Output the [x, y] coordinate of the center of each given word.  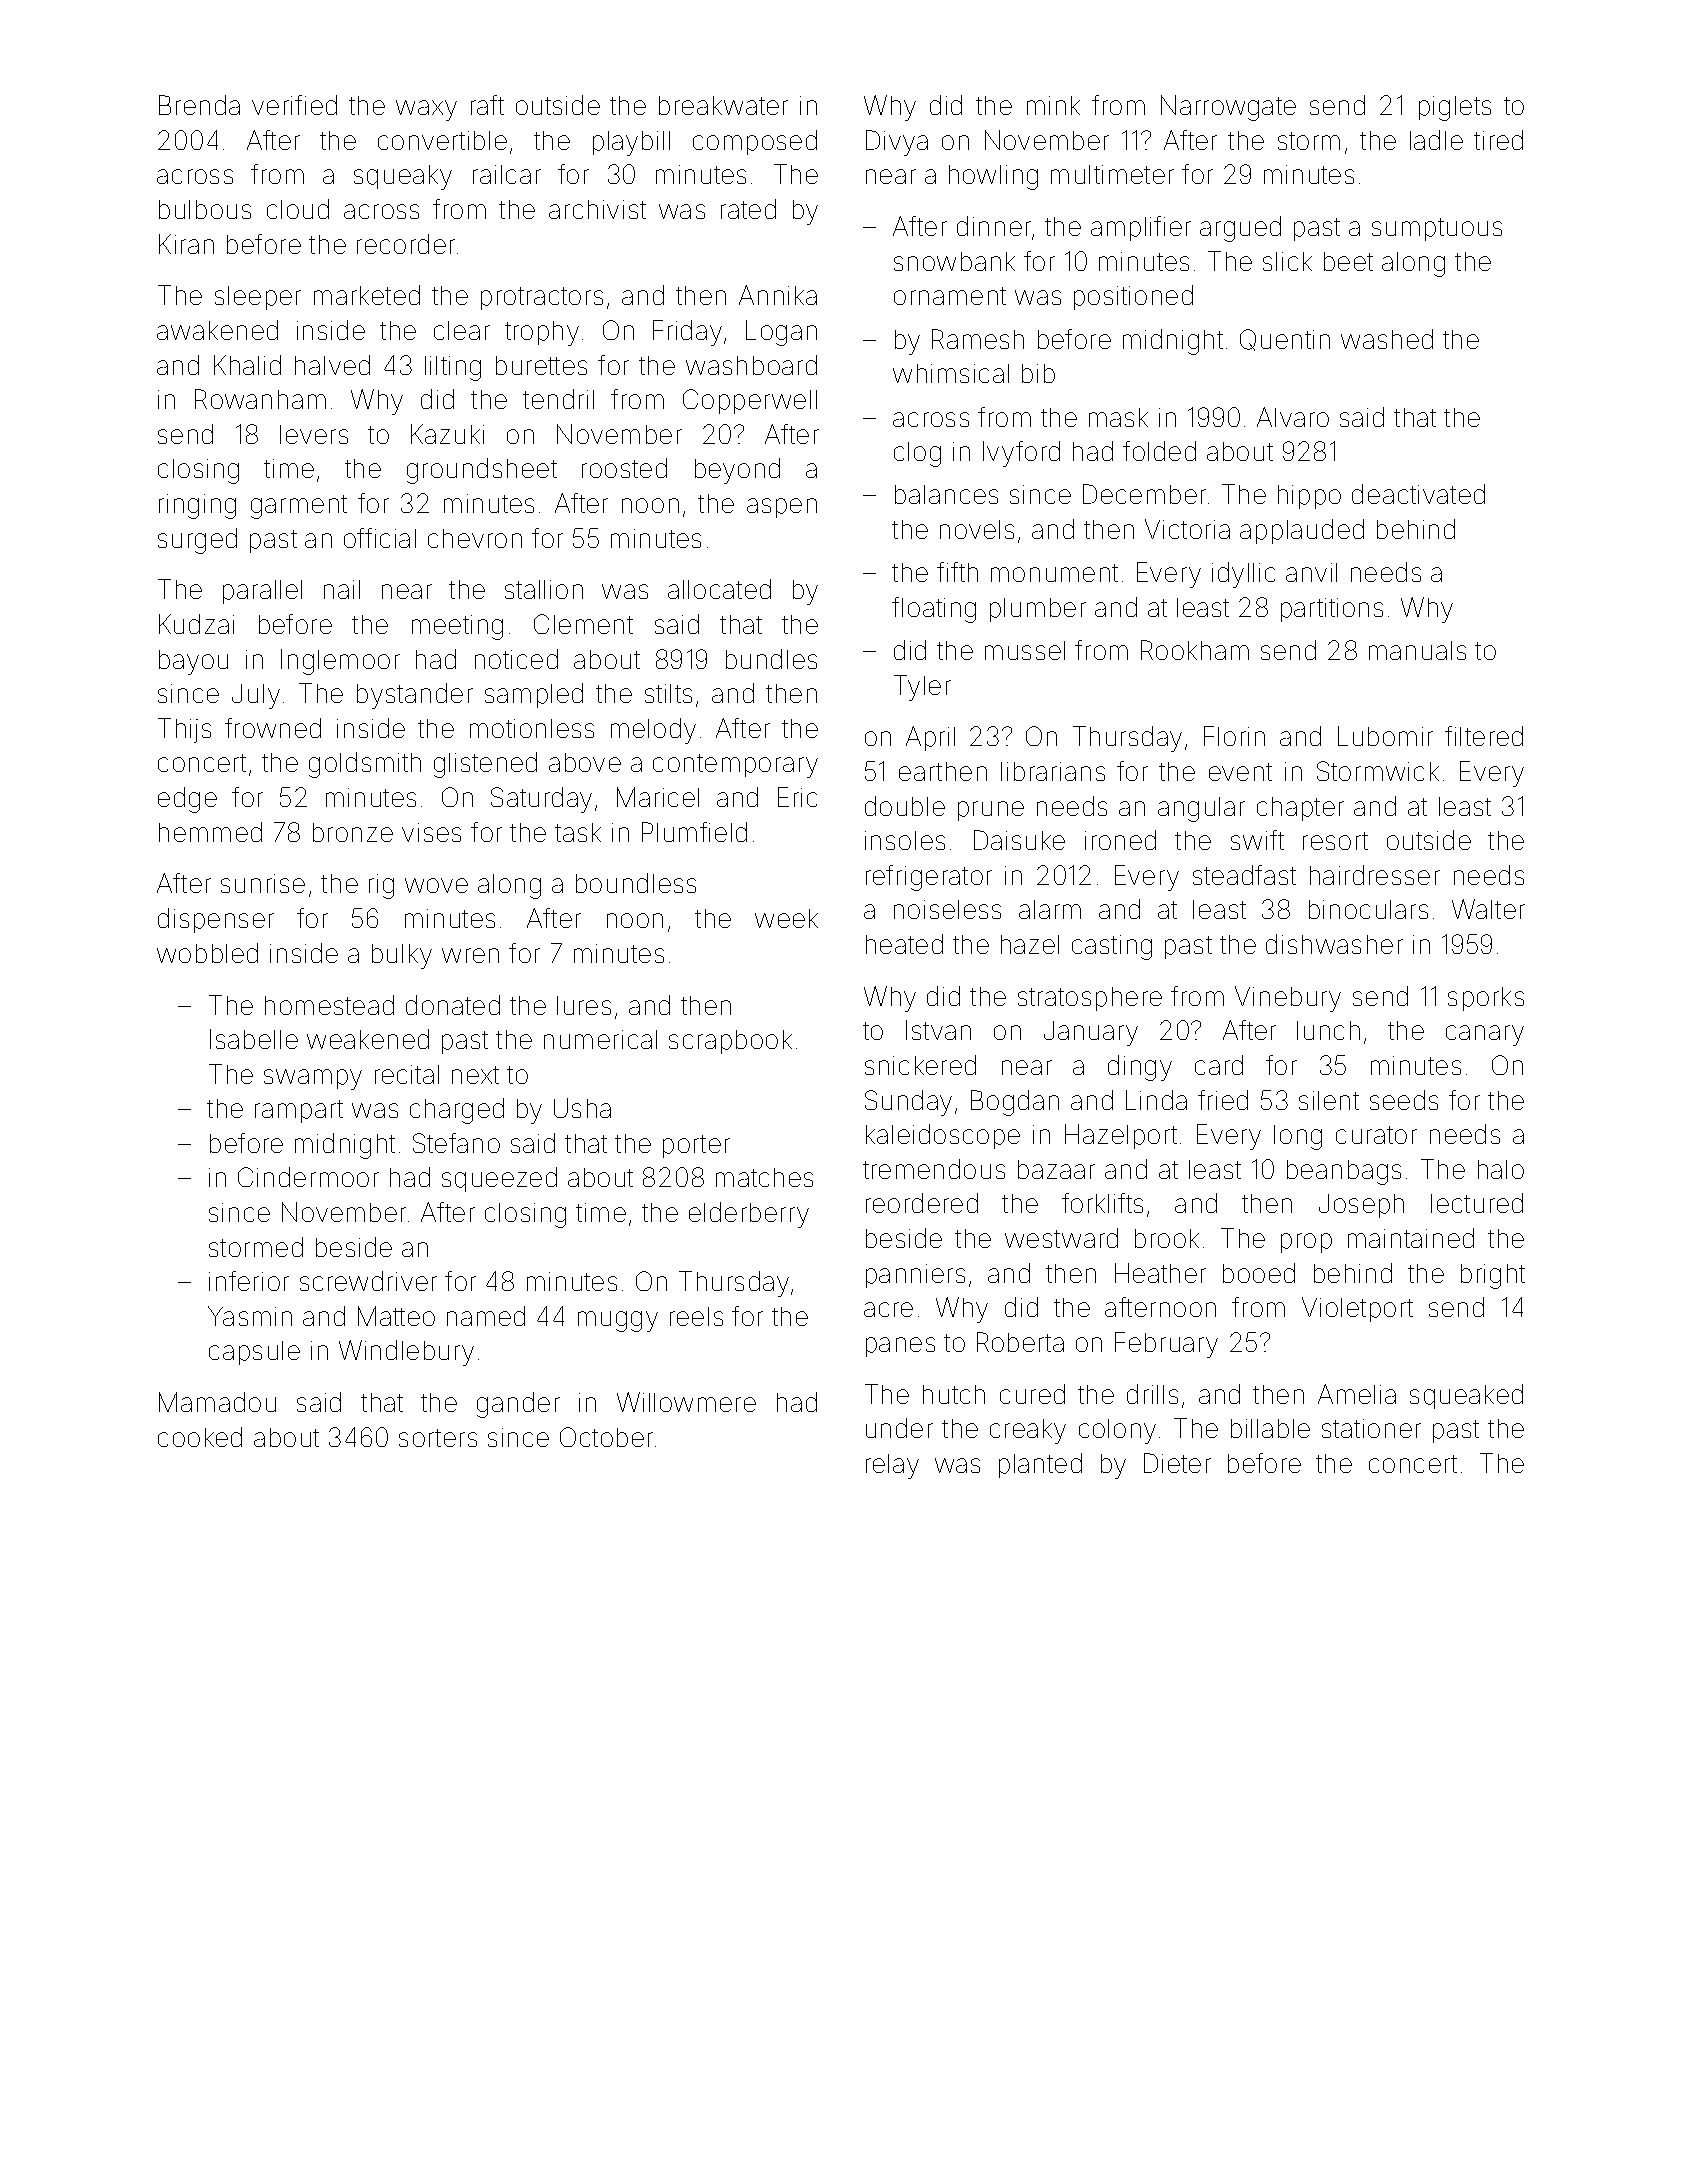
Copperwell [750, 401]
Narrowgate [1228, 108]
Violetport [1357, 1309]
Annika [778, 295]
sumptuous [1437, 229]
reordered [922, 1203]
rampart [299, 1111]
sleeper [258, 298]
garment [299, 507]
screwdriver [368, 1281]
